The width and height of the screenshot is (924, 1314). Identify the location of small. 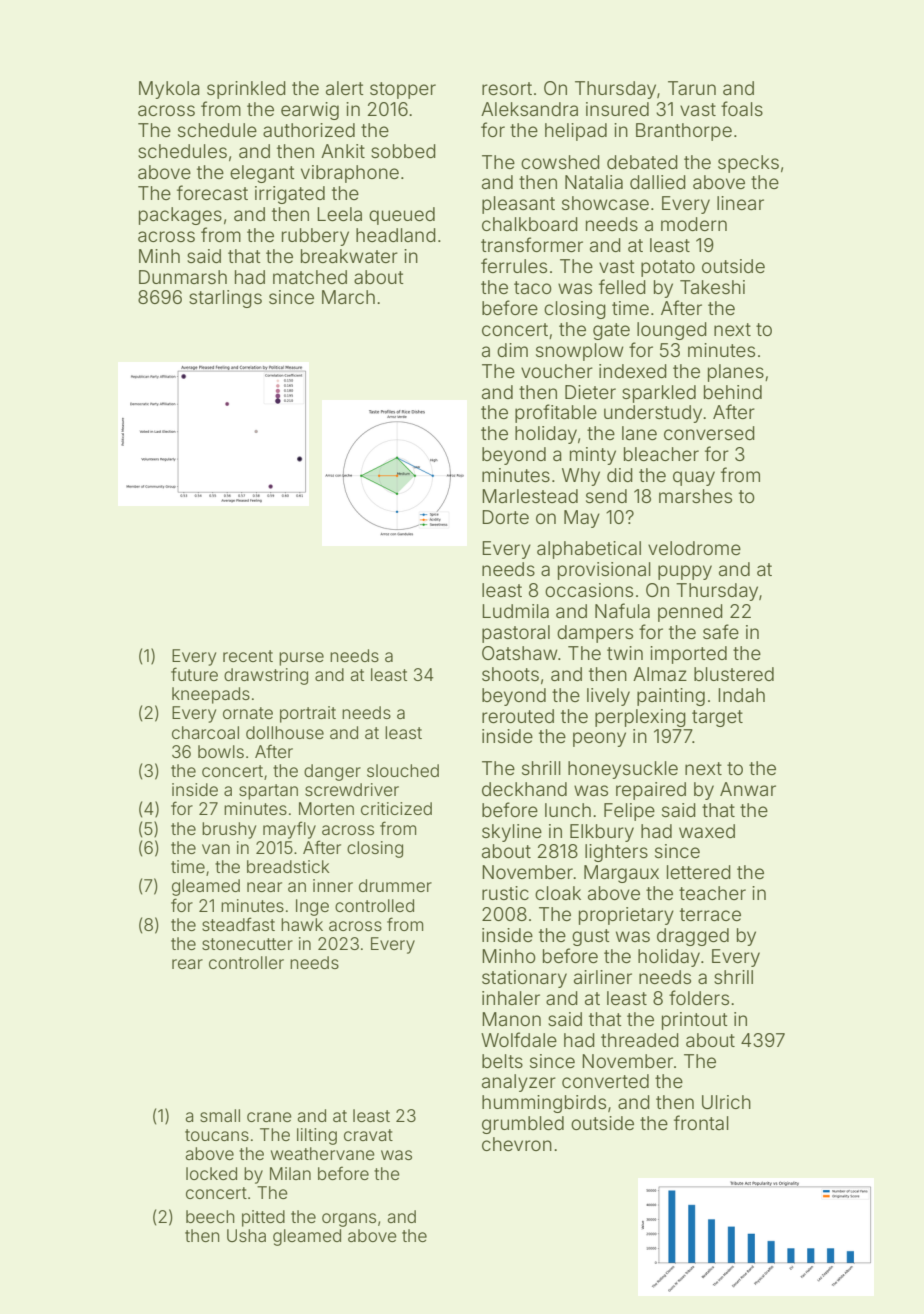
(220, 1115).
